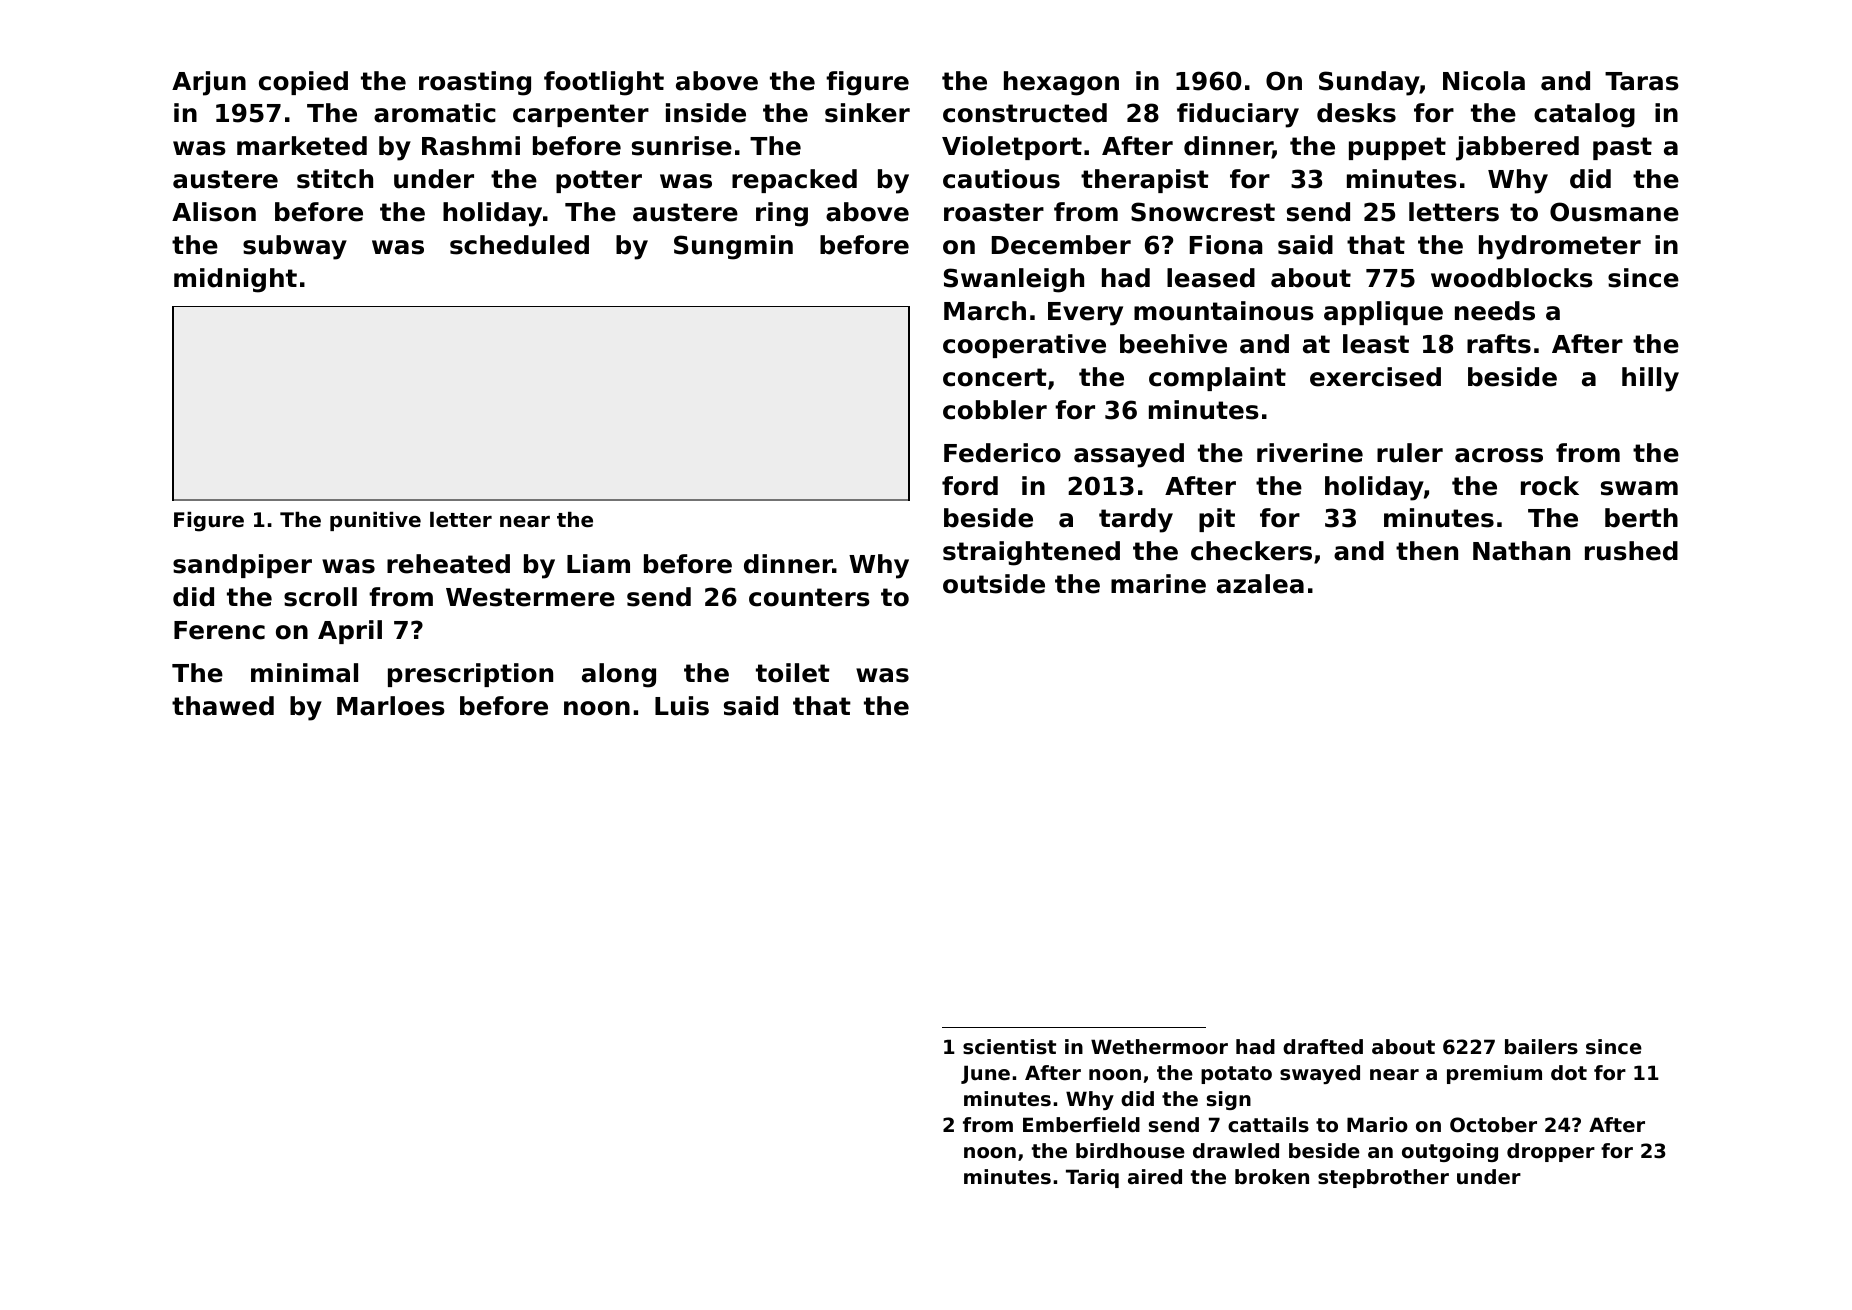  Describe the element at coordinates (867, 113) in the screenshot. I see `sinker` at that location.
